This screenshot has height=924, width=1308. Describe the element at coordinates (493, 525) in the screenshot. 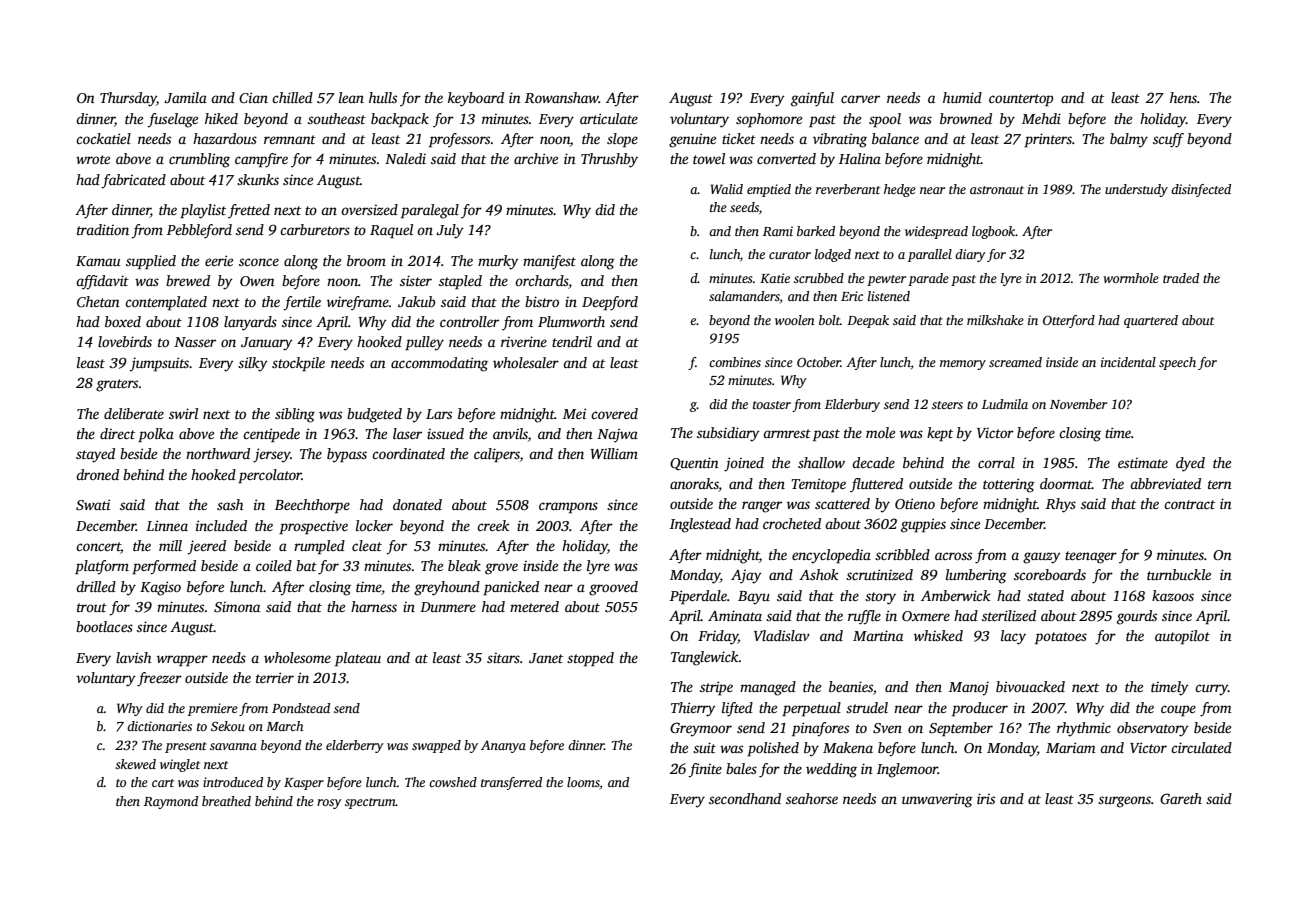

I see `creek` at that location.
